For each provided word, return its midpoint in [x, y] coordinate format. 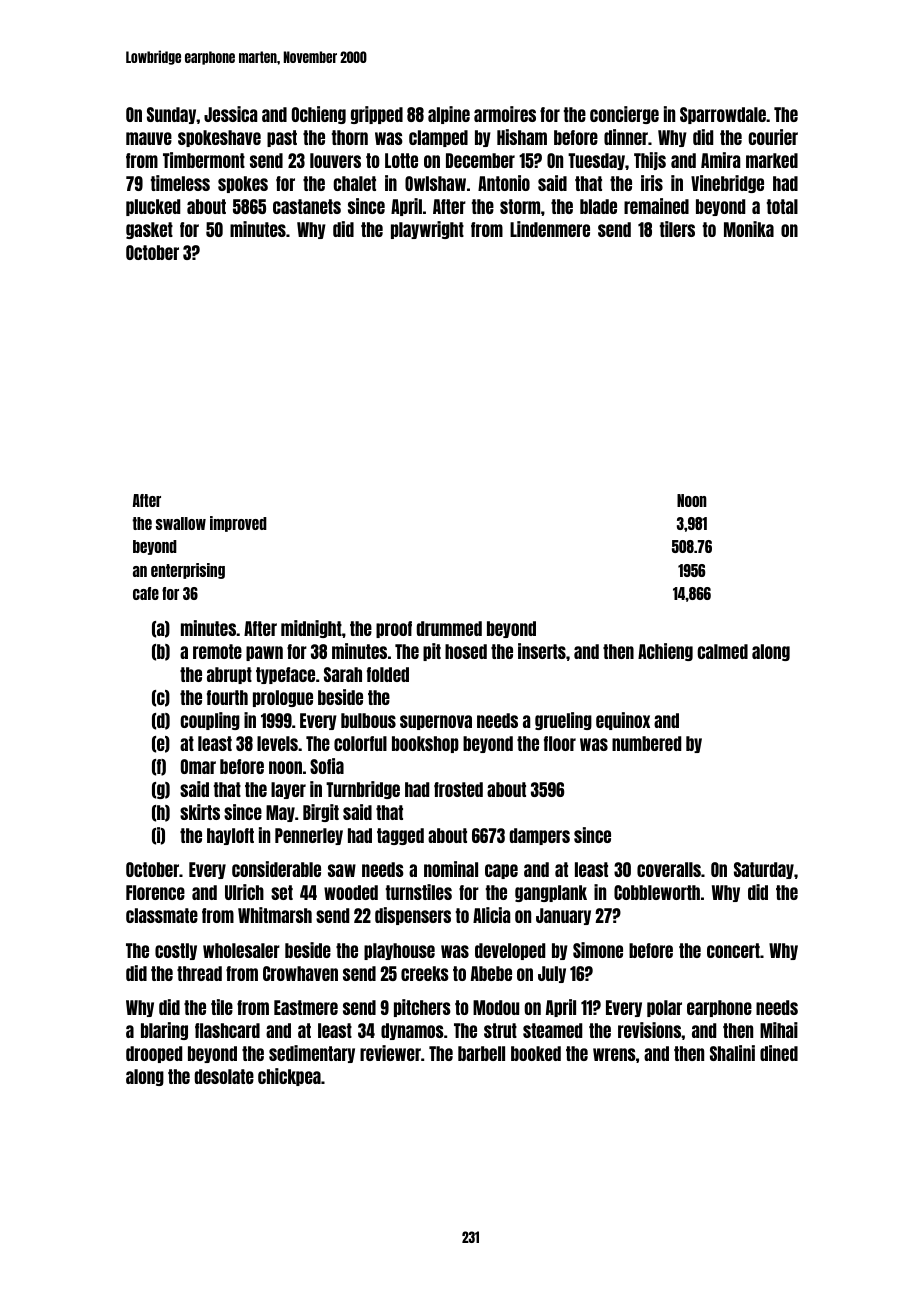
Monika [749, 229]
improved [238, 524]
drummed [449, 628]
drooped [154, 1054]
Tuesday [596, 161]
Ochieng [319, 115]
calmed [722, 651]
